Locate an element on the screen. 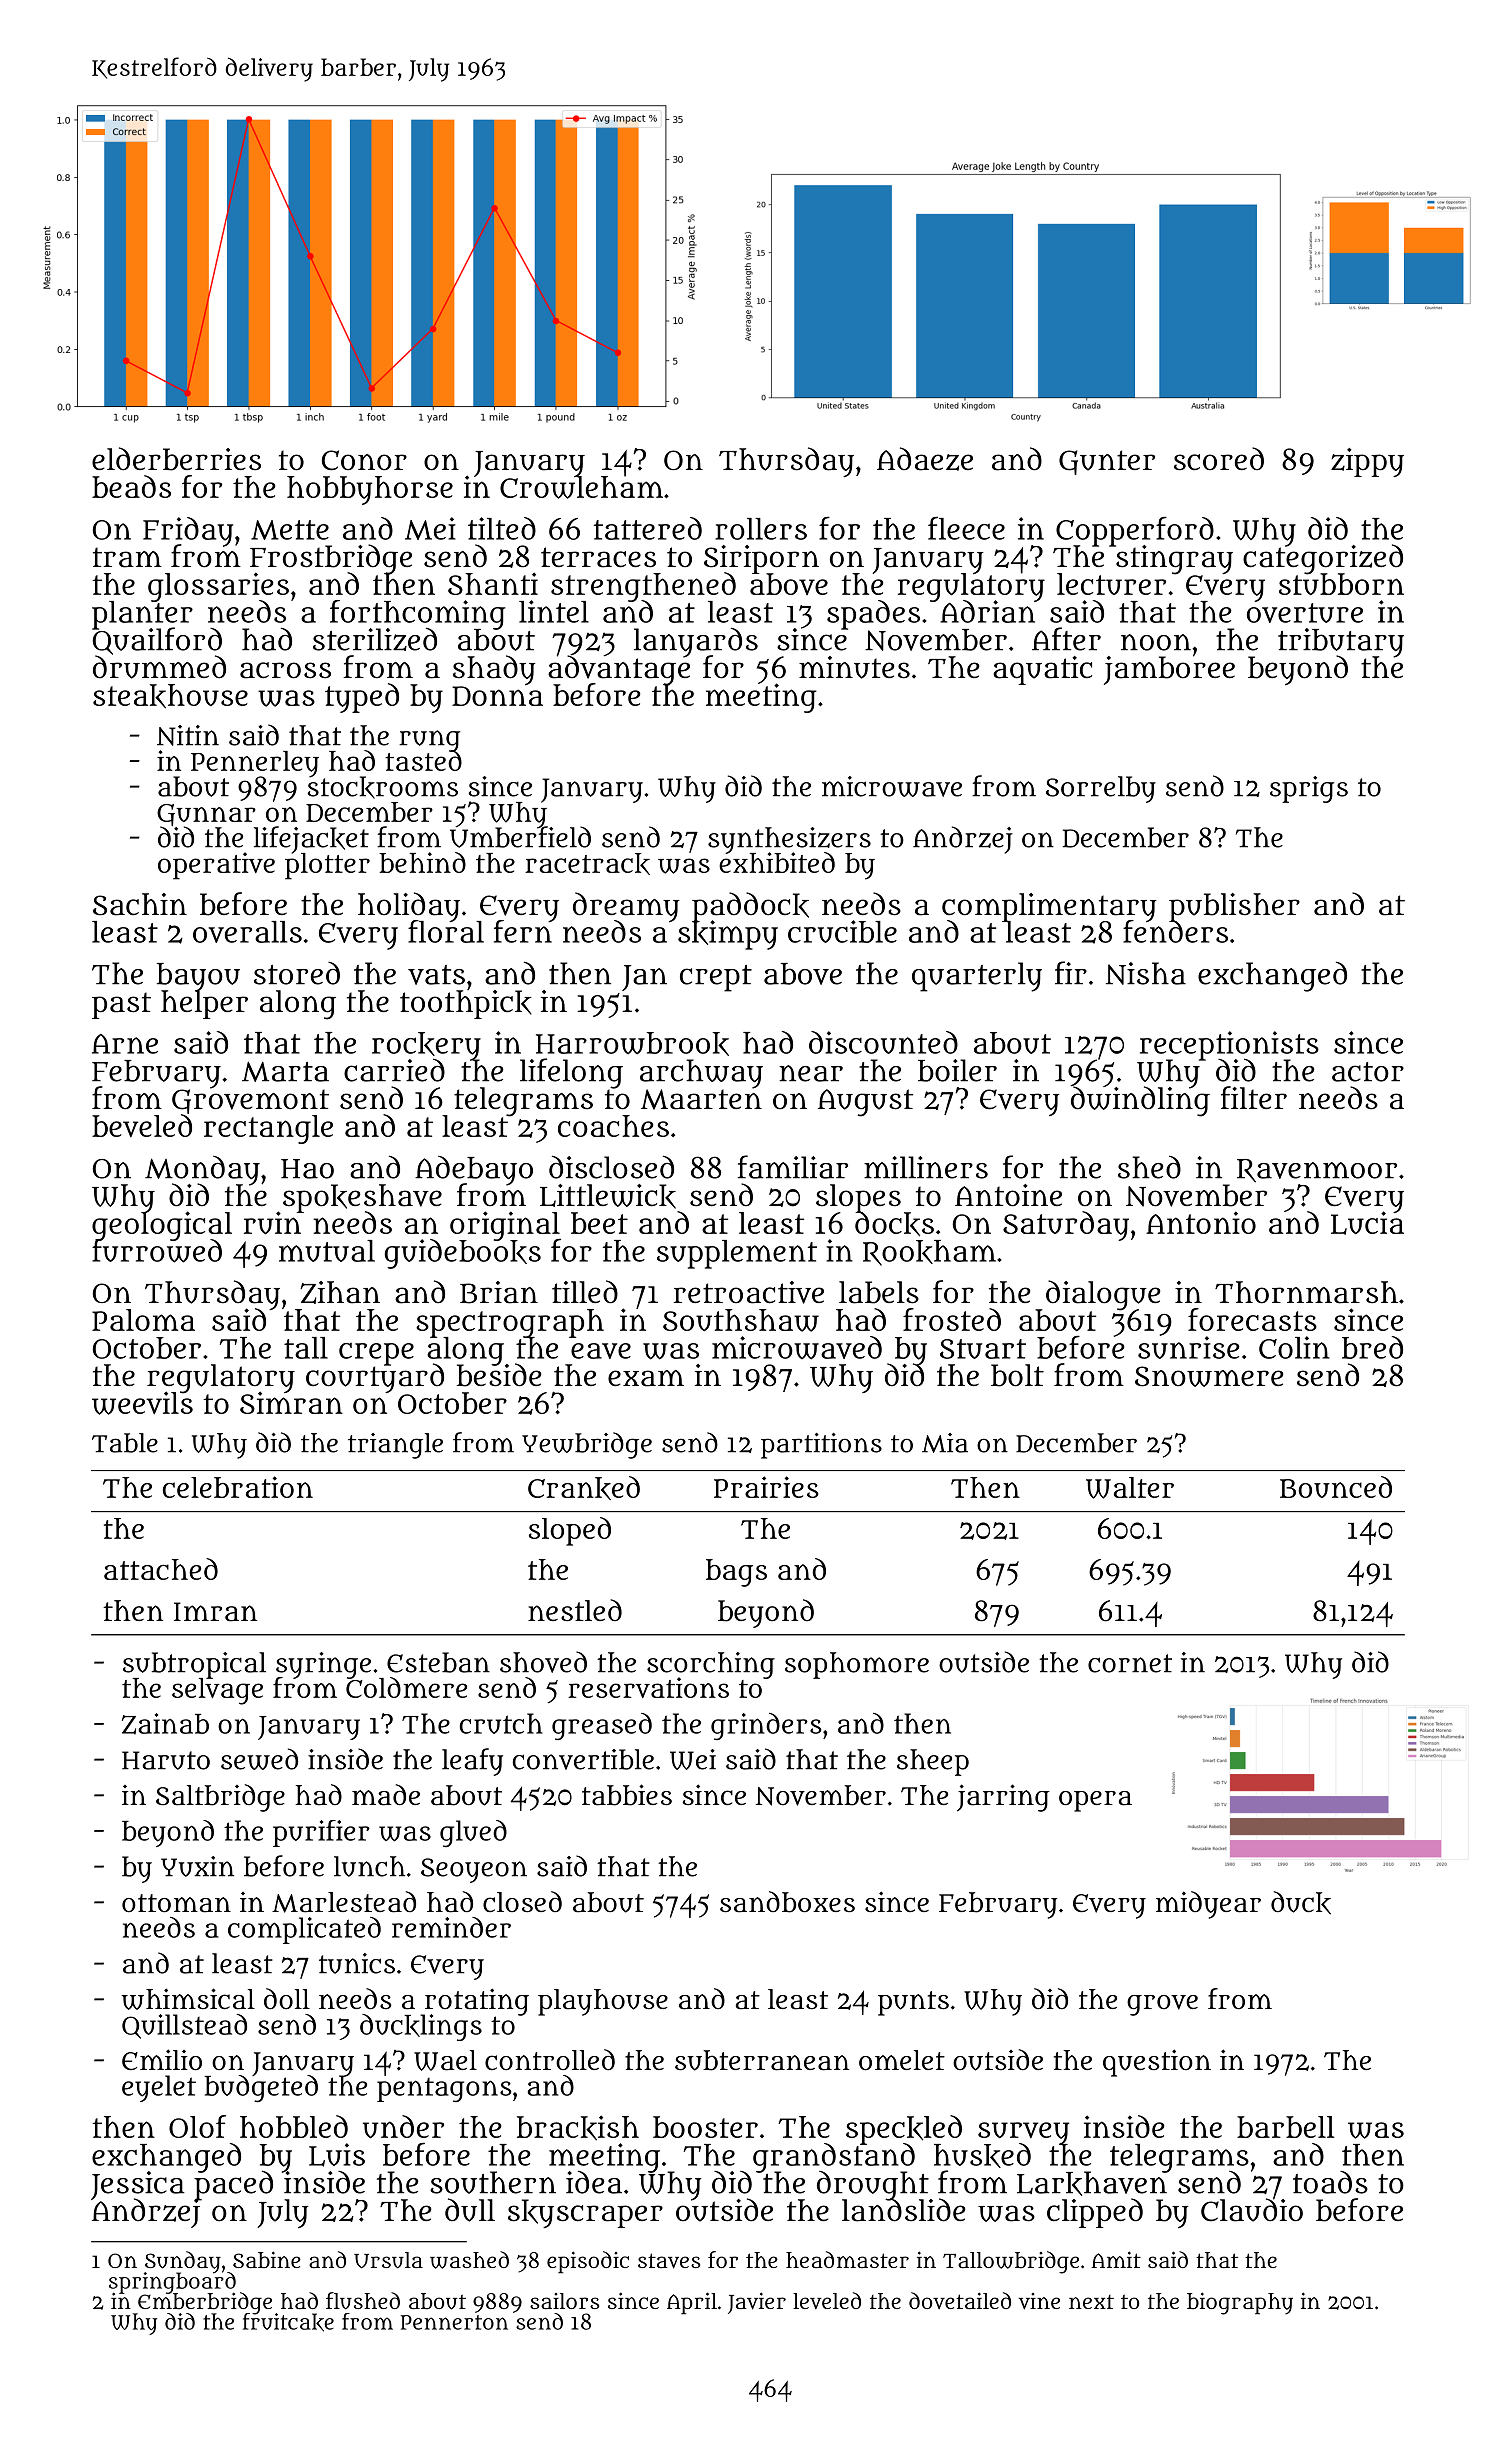 The height and width of the screenshot is (2464, 1496). drummed is located at coordinates (159, 667).
